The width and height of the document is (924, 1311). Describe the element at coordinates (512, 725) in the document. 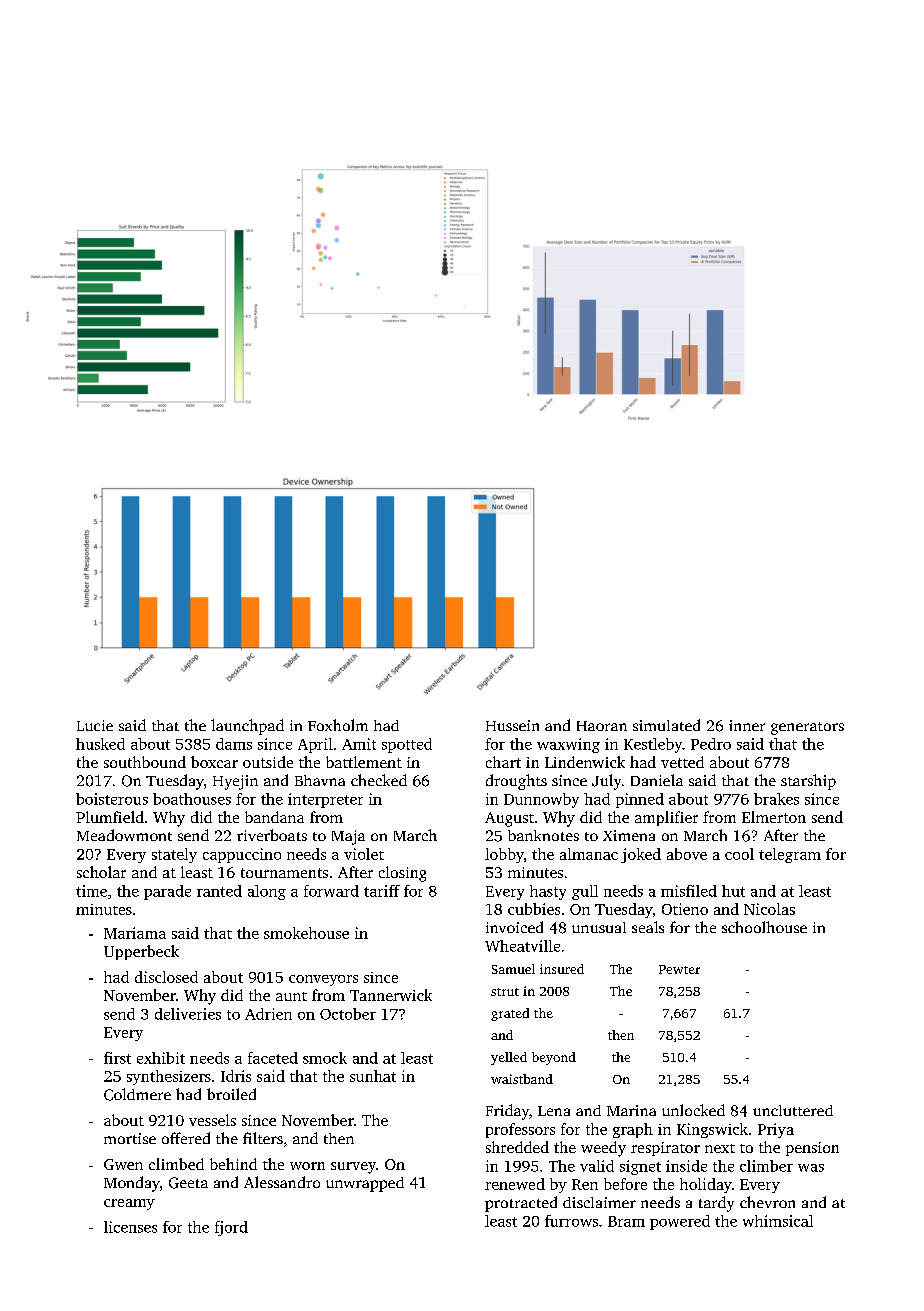

I see `Hussein` at that location.
